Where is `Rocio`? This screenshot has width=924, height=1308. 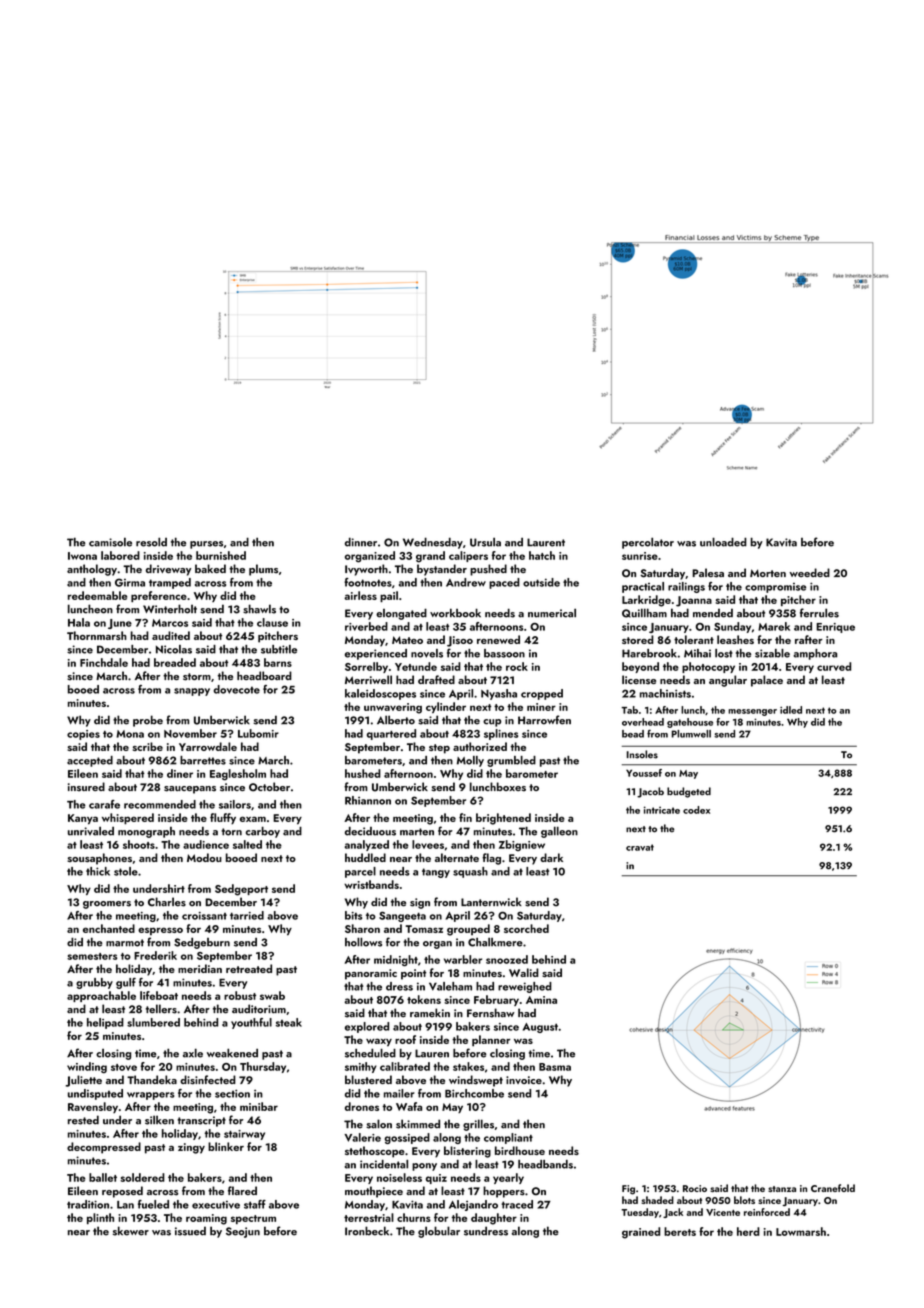 Rocio is located at coordinates (695, 1188).
